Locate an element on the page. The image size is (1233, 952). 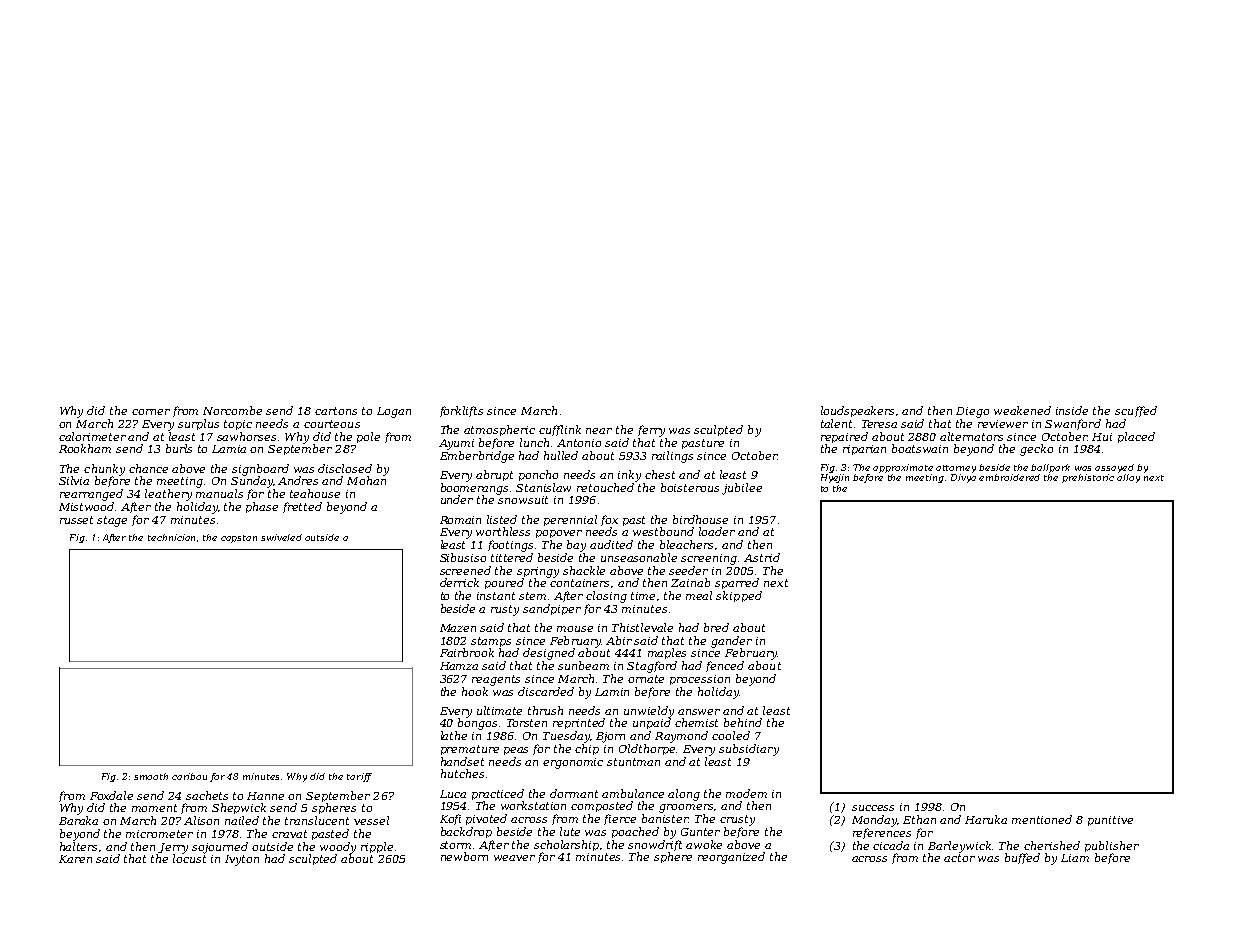
smooth is located at coordinates (151, 776).
